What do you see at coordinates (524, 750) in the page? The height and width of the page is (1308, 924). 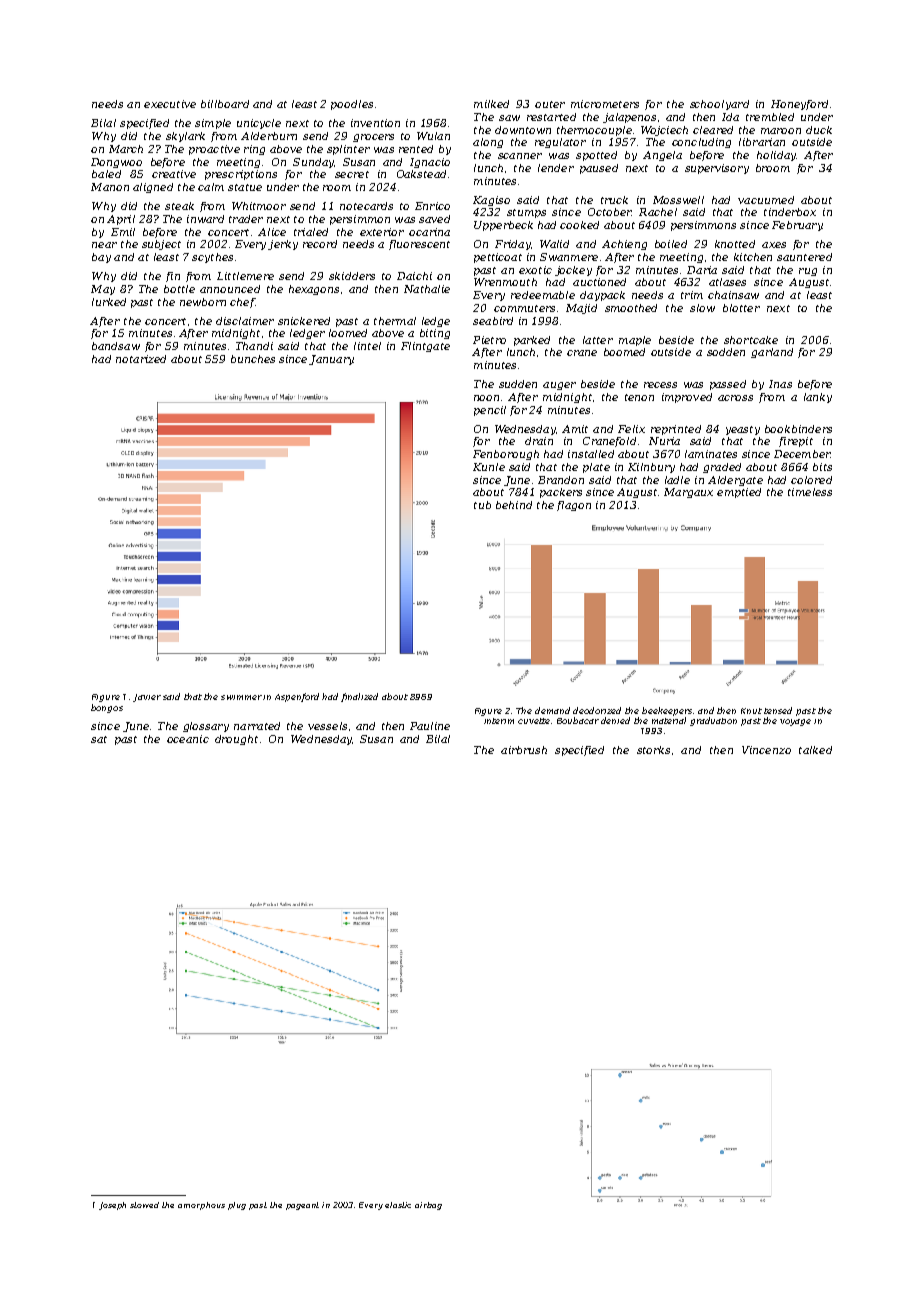 I see `airbrush` at bounding box center [524, 750].
